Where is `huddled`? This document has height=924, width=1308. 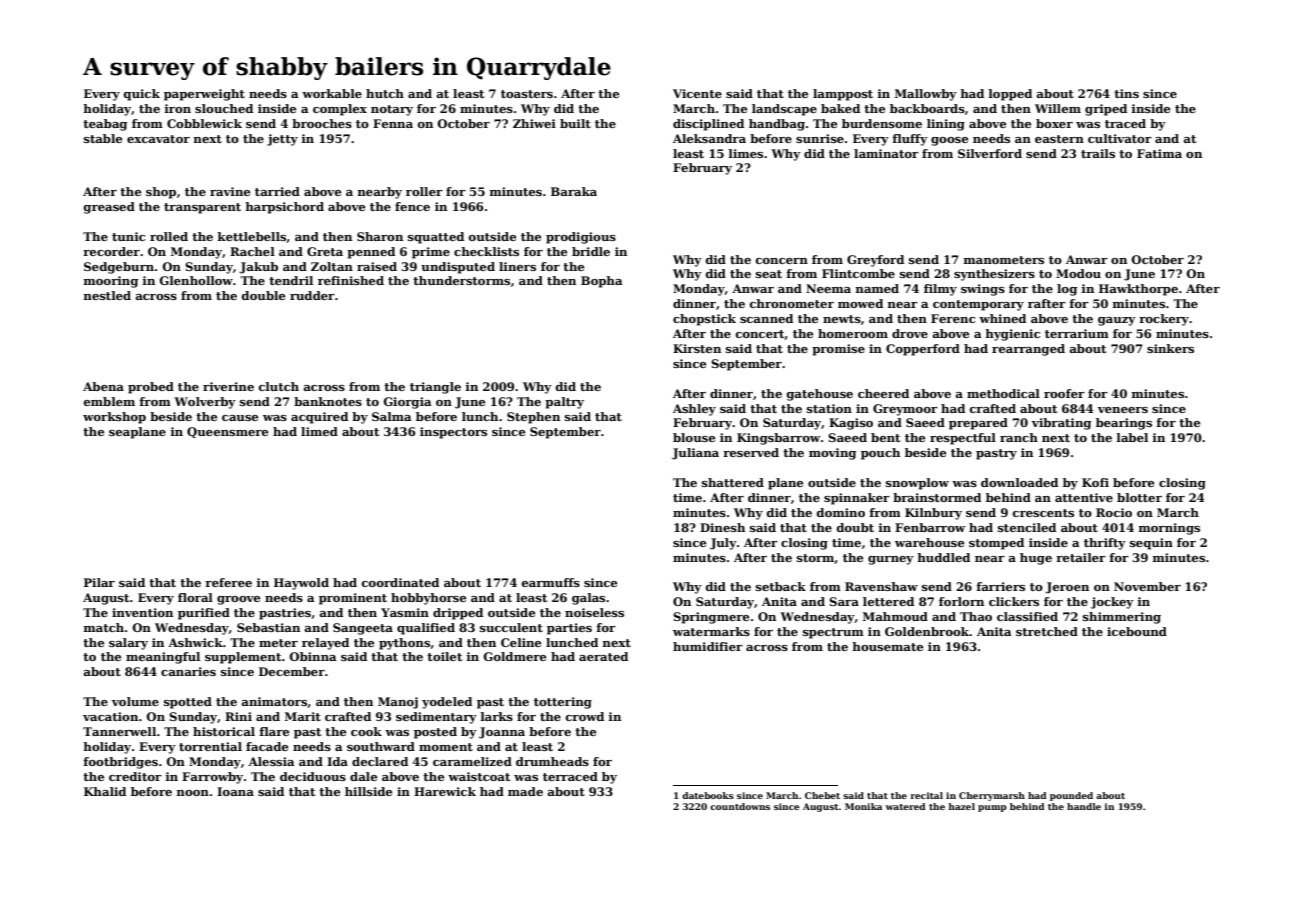 huddled is located at coordinates (943, 557).
